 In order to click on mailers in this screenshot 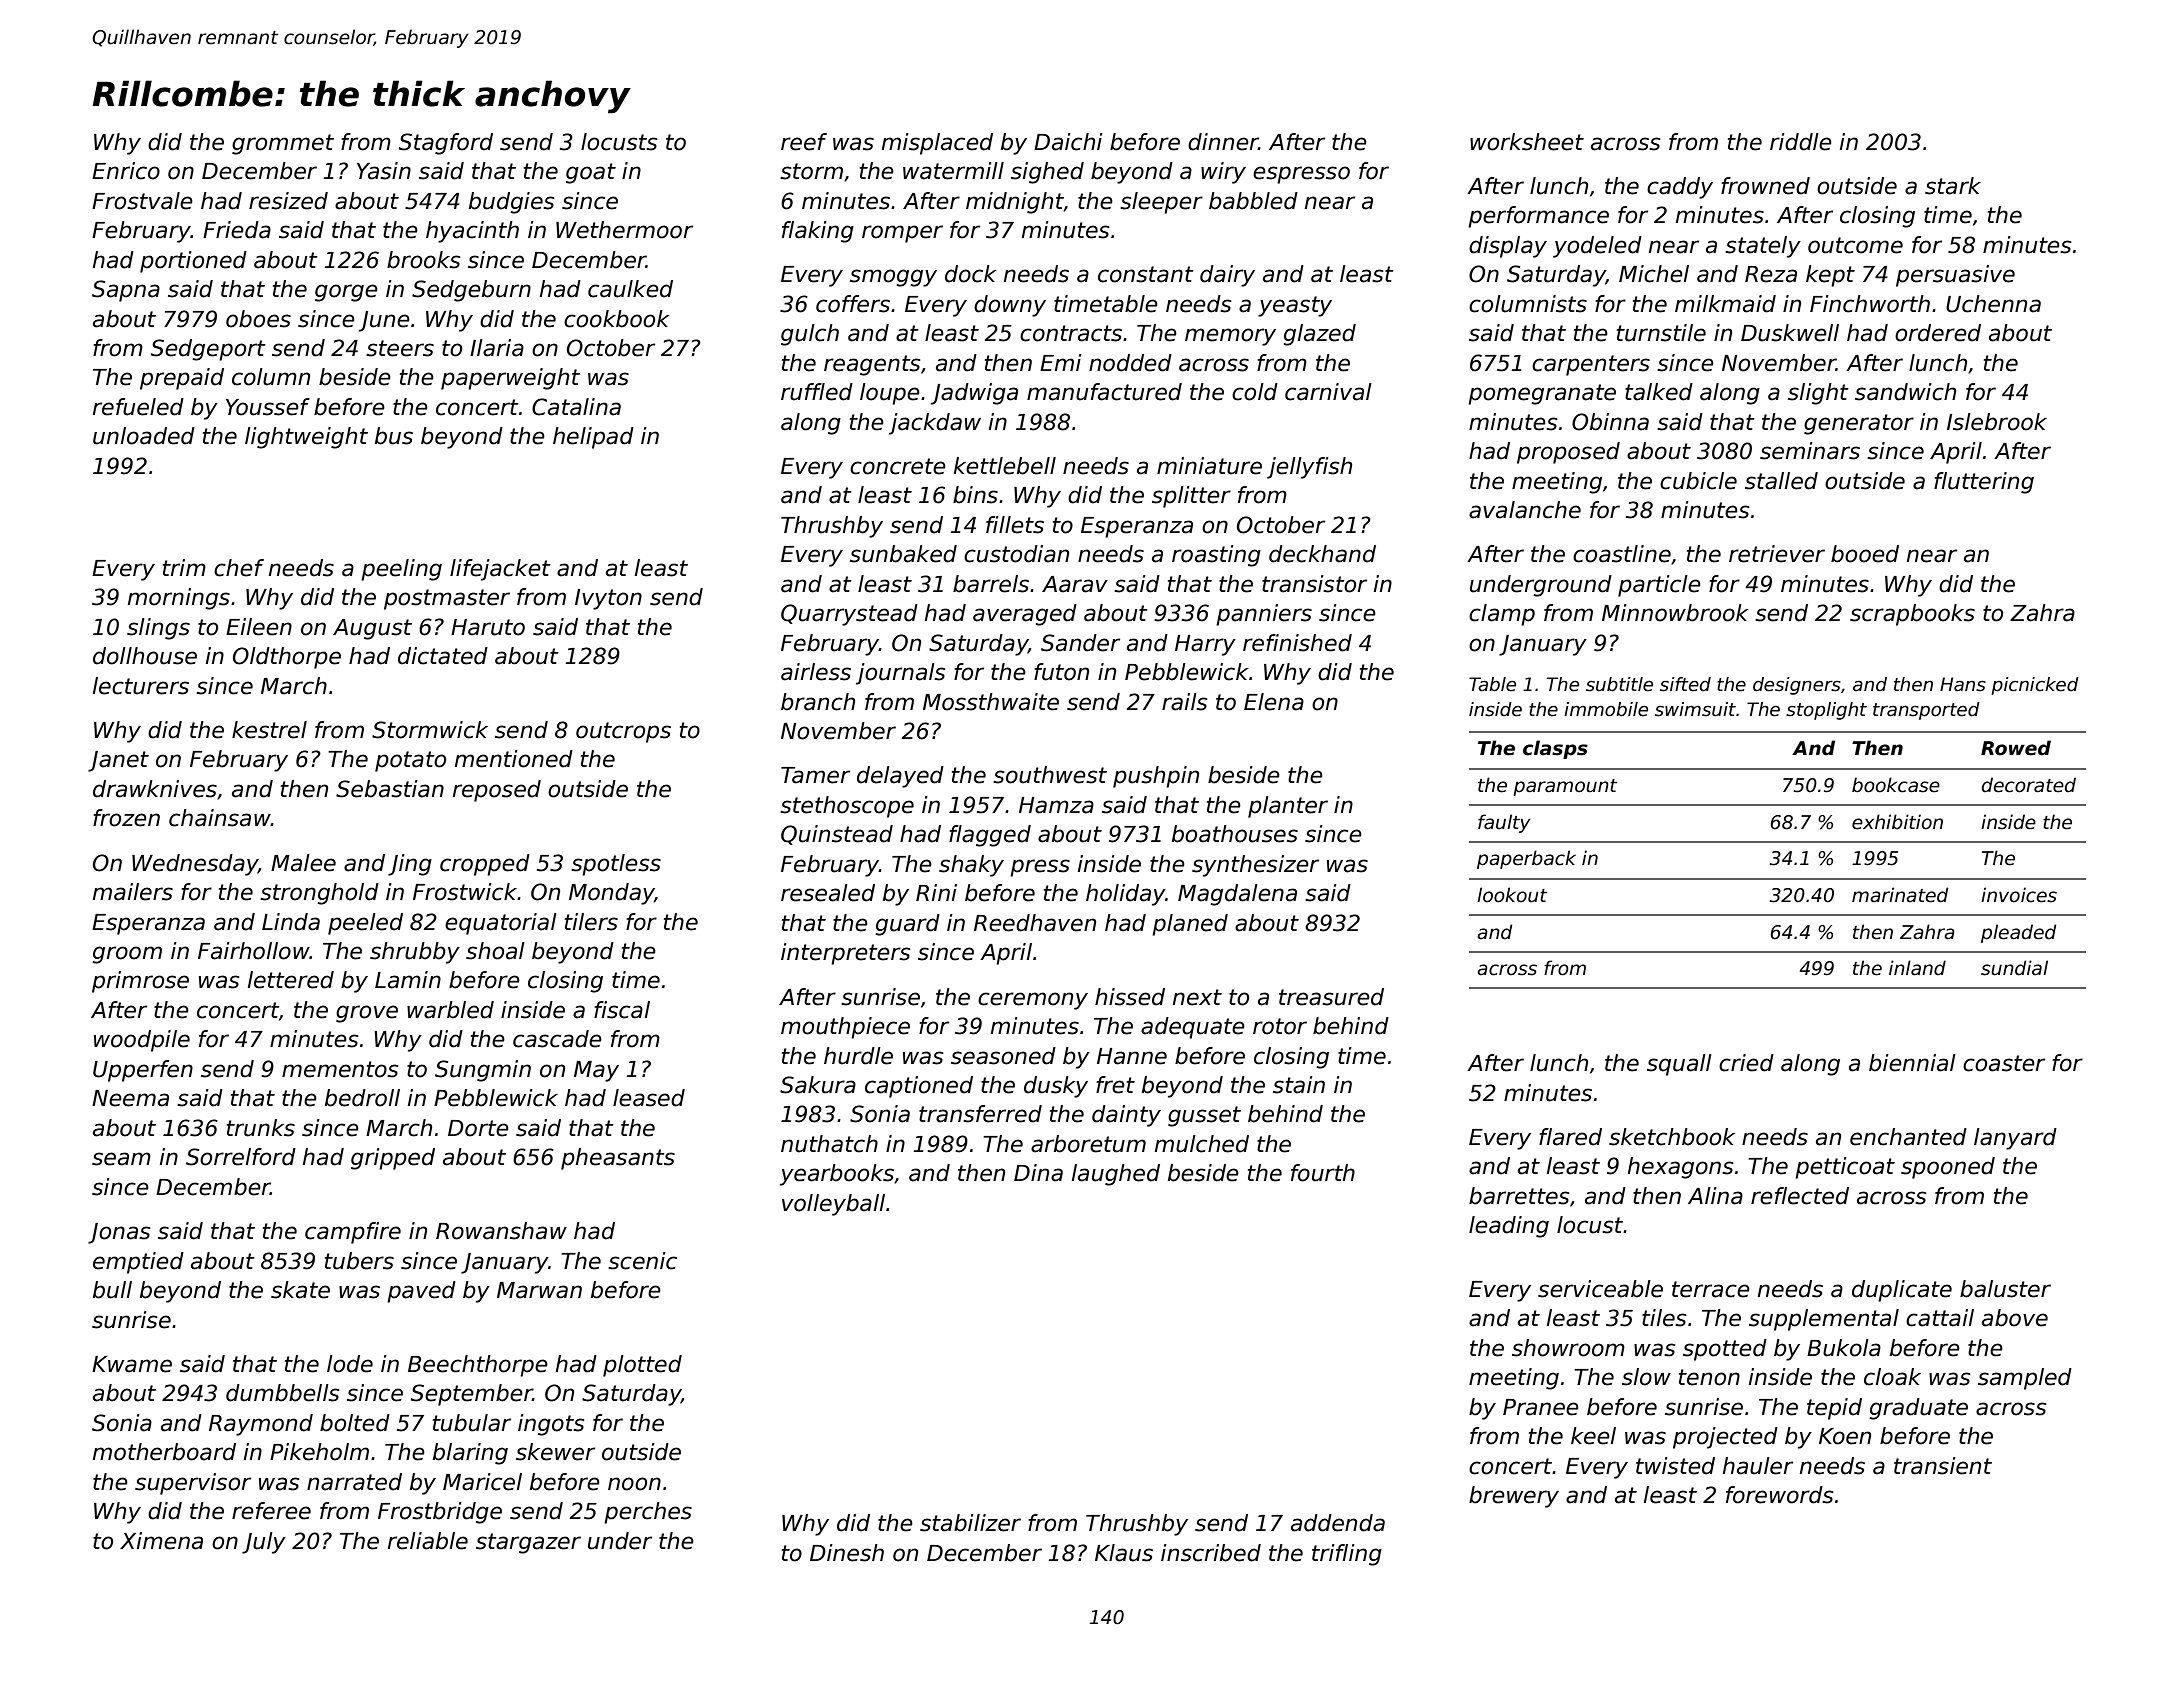, I will do `click(133, 892)`.
